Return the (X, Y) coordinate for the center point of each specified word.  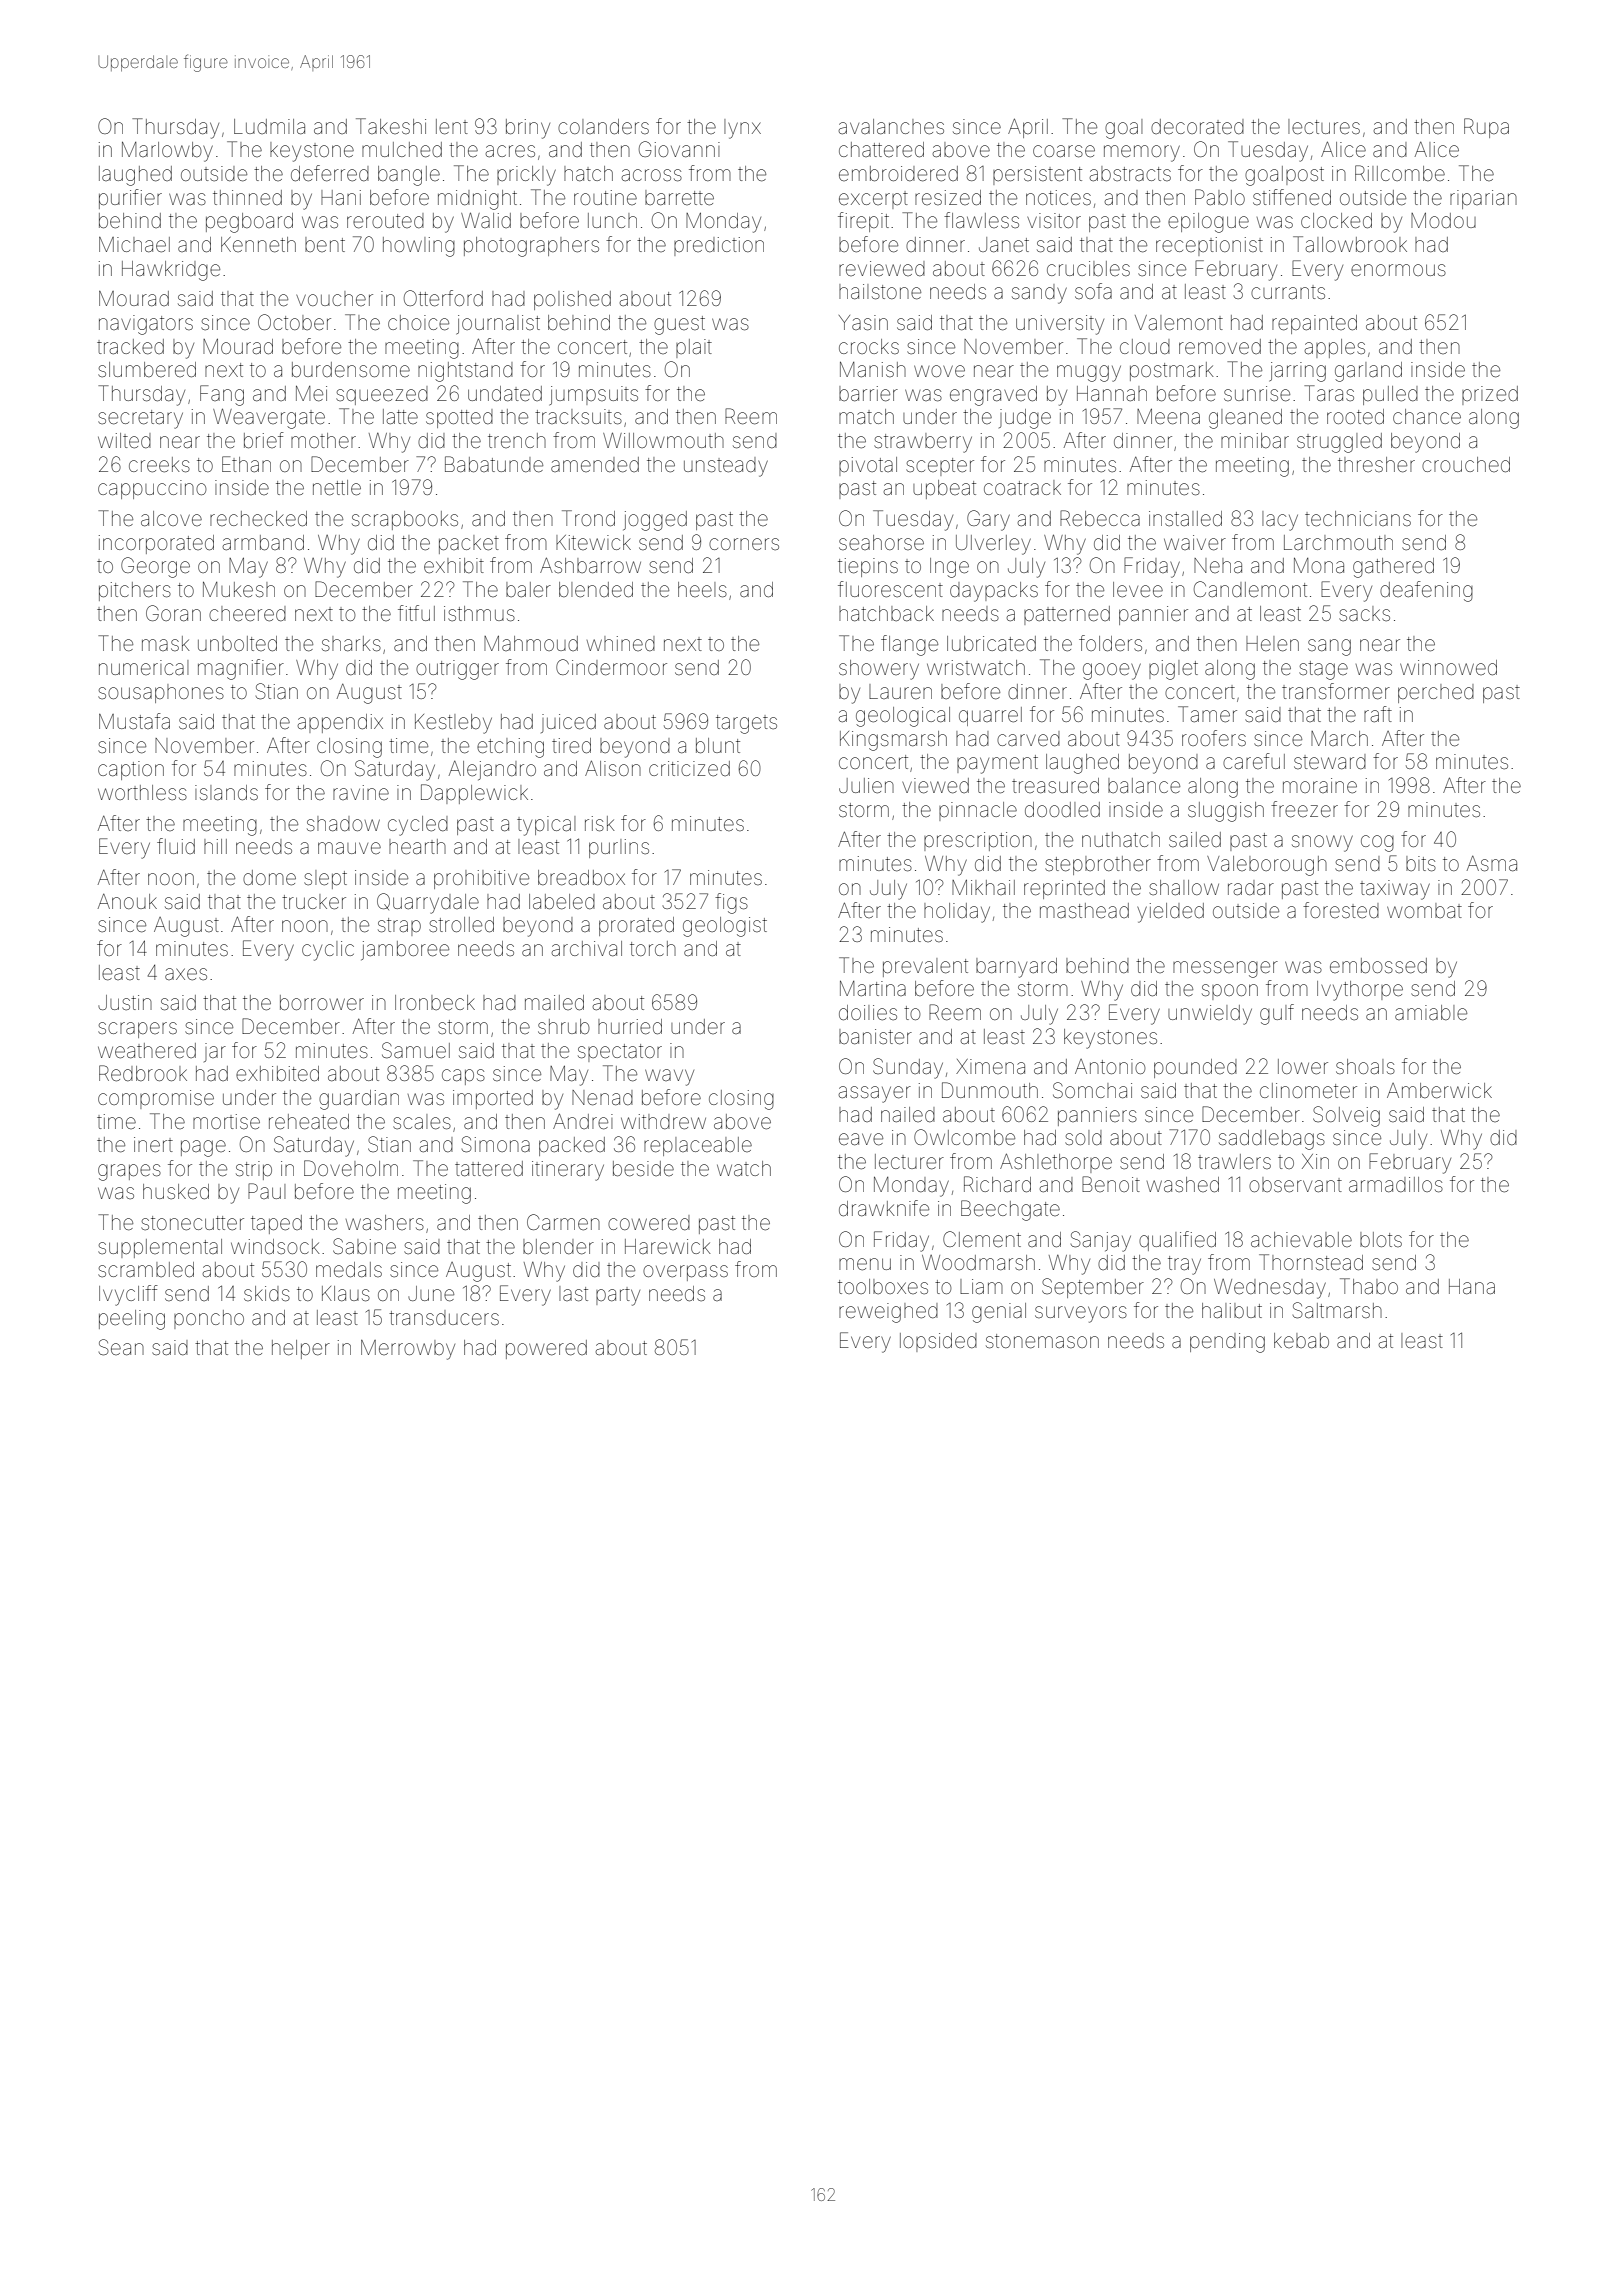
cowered (649, 1222)
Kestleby (453, 724)
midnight (477, 200)
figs (731, 903)
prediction (719, 246)
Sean (121, 1347)
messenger (1225, 969)
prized (1490, 395)
